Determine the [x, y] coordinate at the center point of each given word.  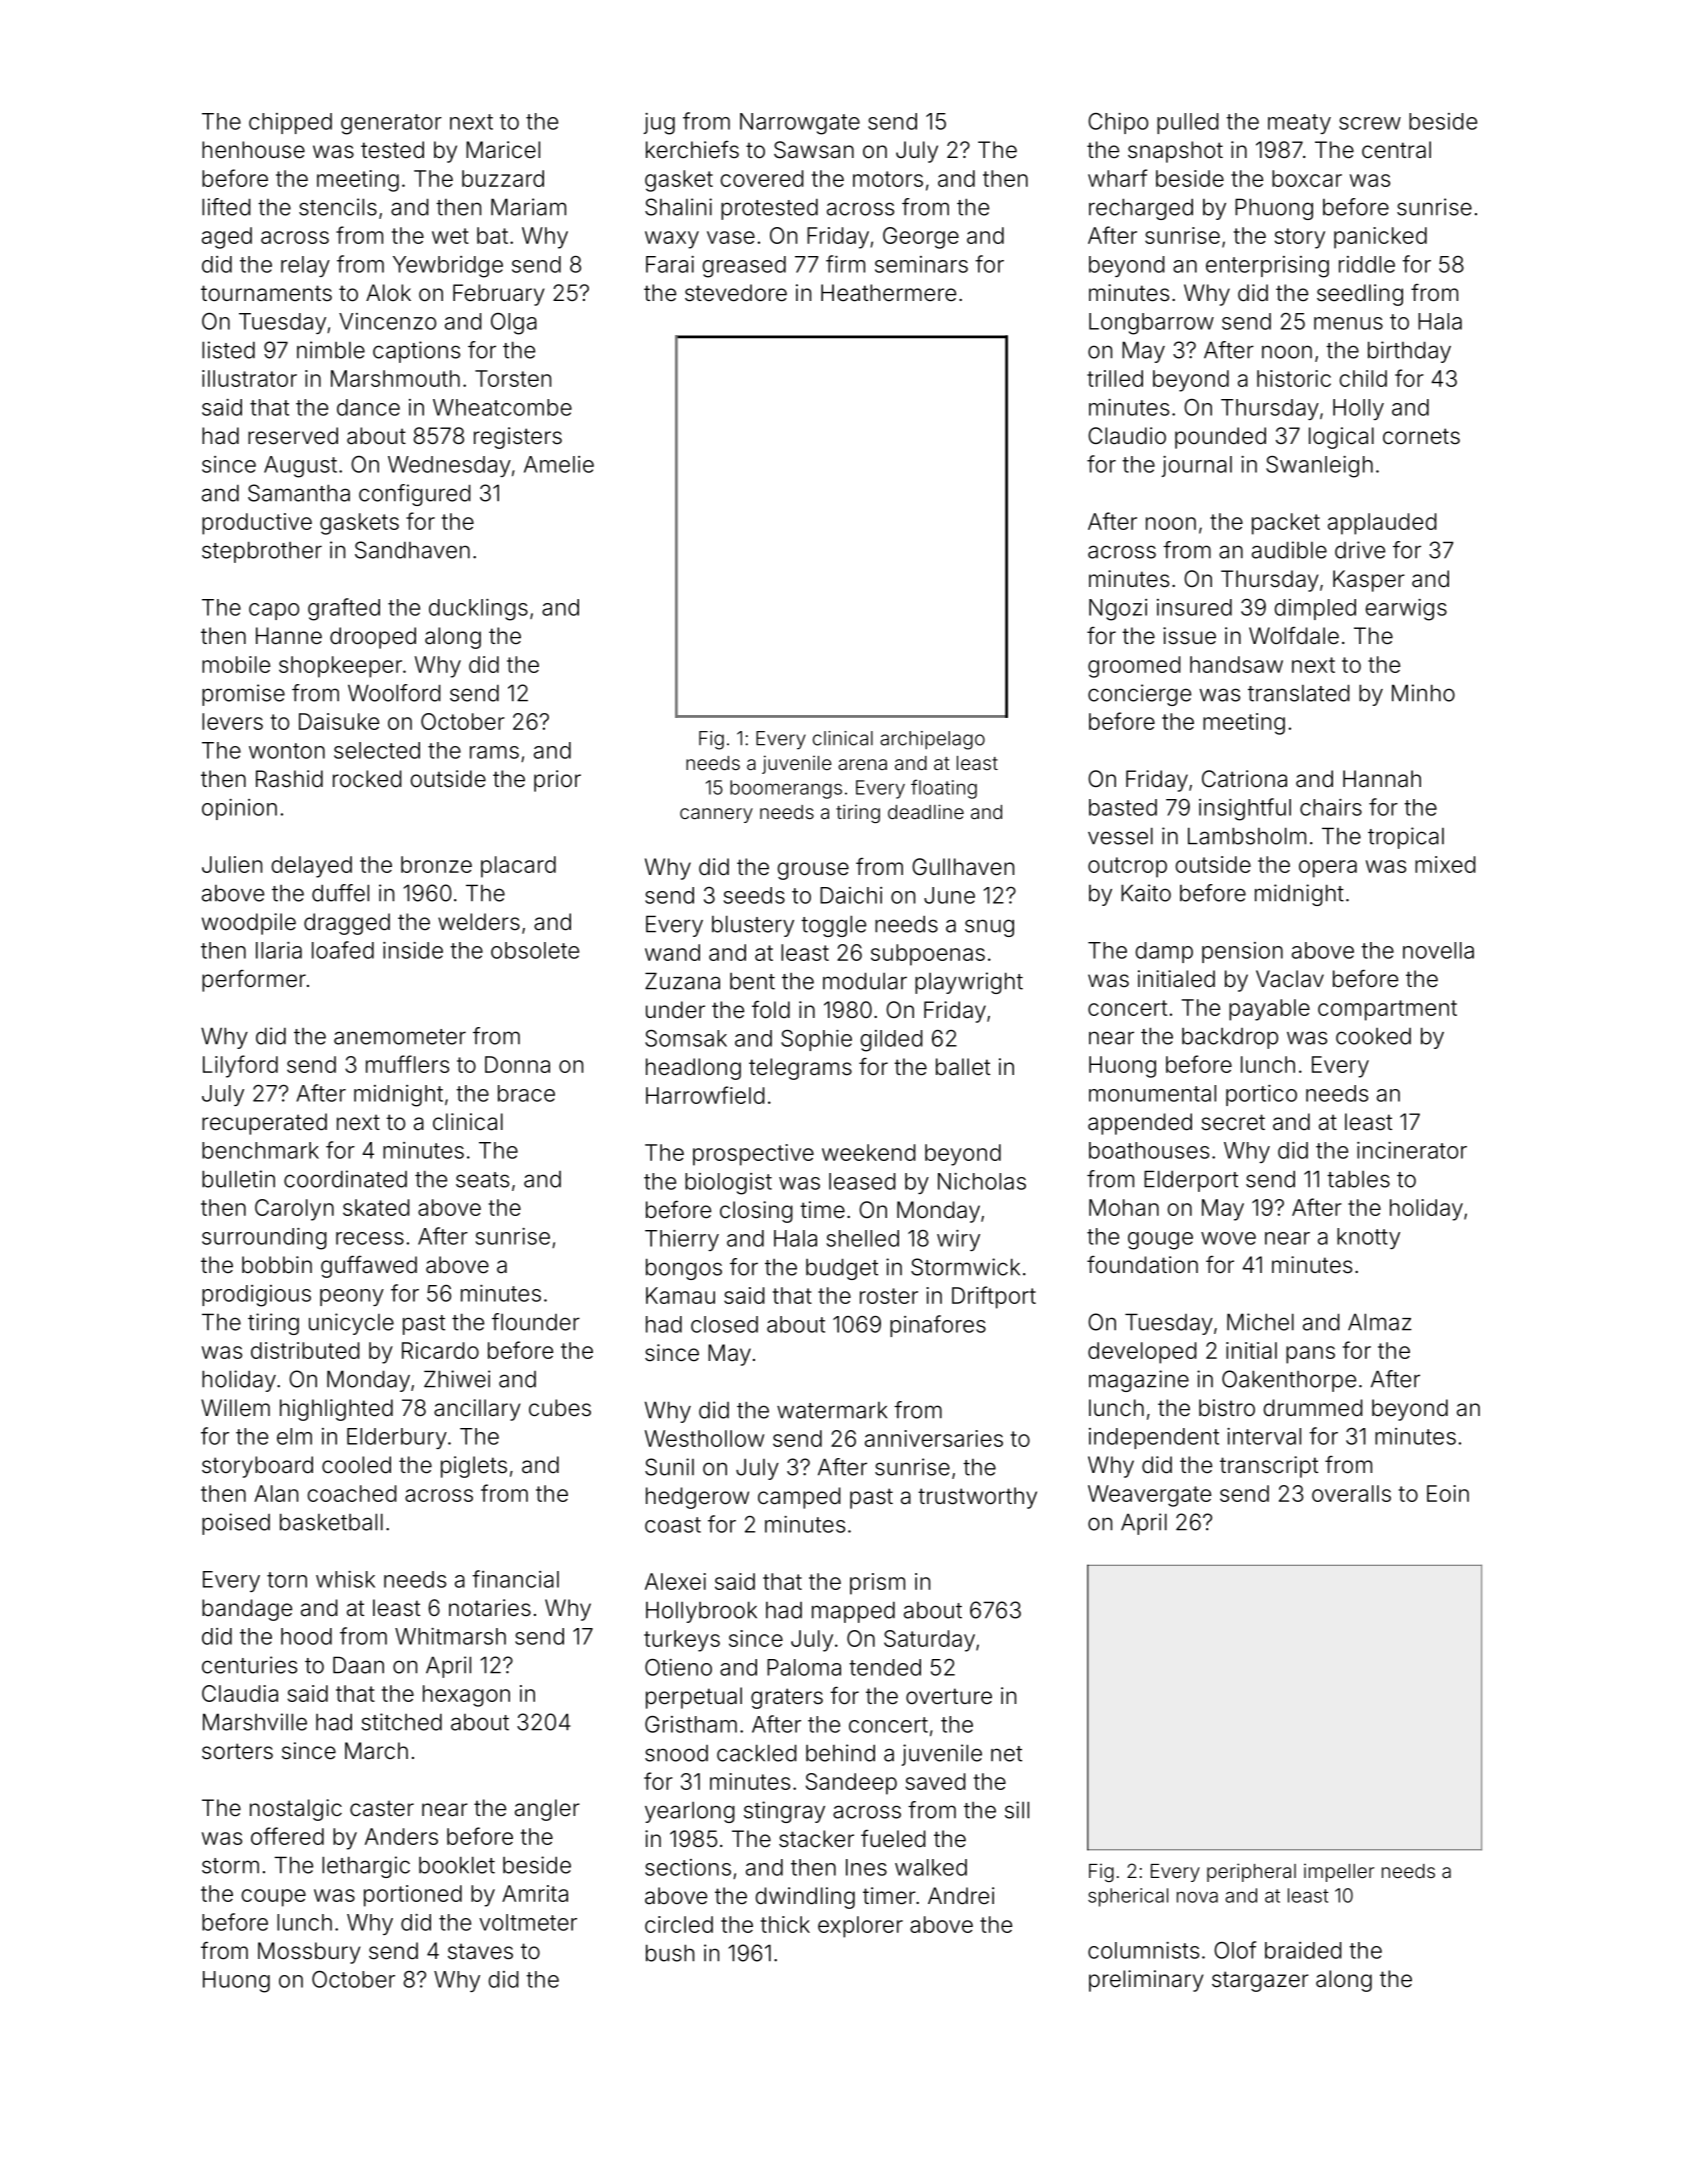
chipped [290, 123]
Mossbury [309, 1953]
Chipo [1118, 123]
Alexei [675, 1581]
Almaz [1380, 1322]
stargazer [1260, 1981]
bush [670, 1953]
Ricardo [440, 1350]
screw [1370, 123]
